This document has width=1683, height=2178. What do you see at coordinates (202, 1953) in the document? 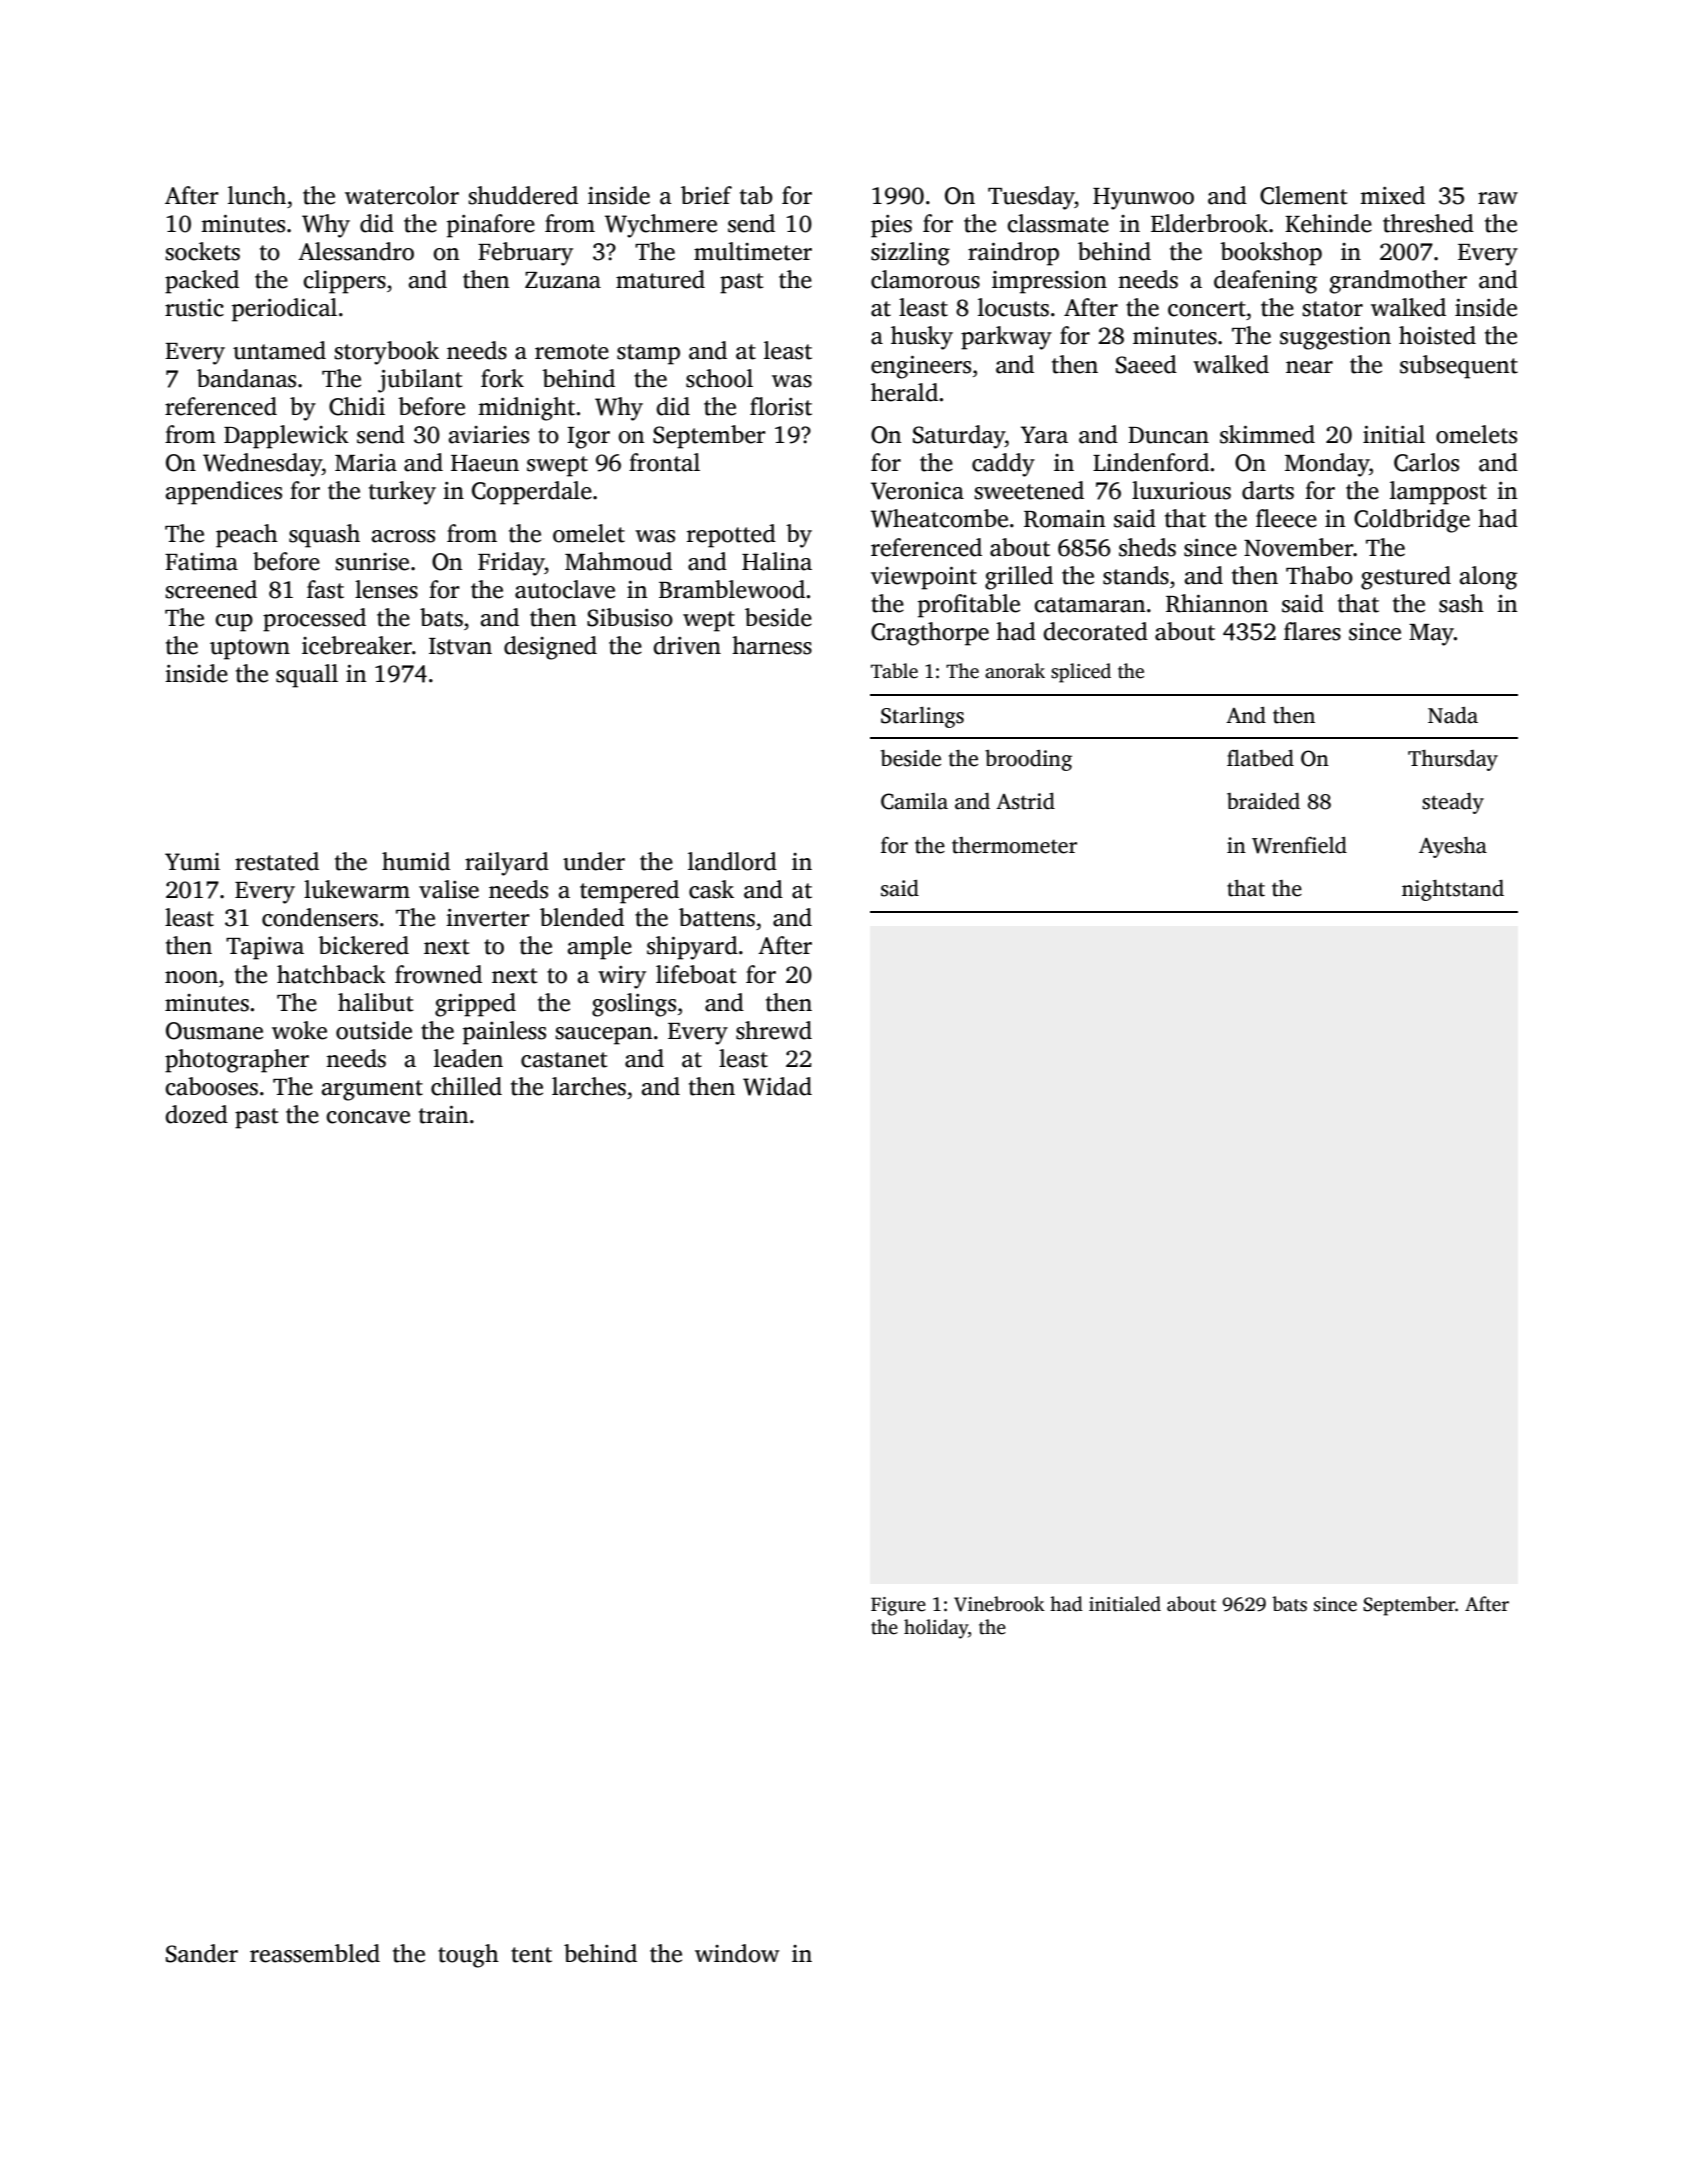
I see `Sander` at bounding box center [202, 1953].
